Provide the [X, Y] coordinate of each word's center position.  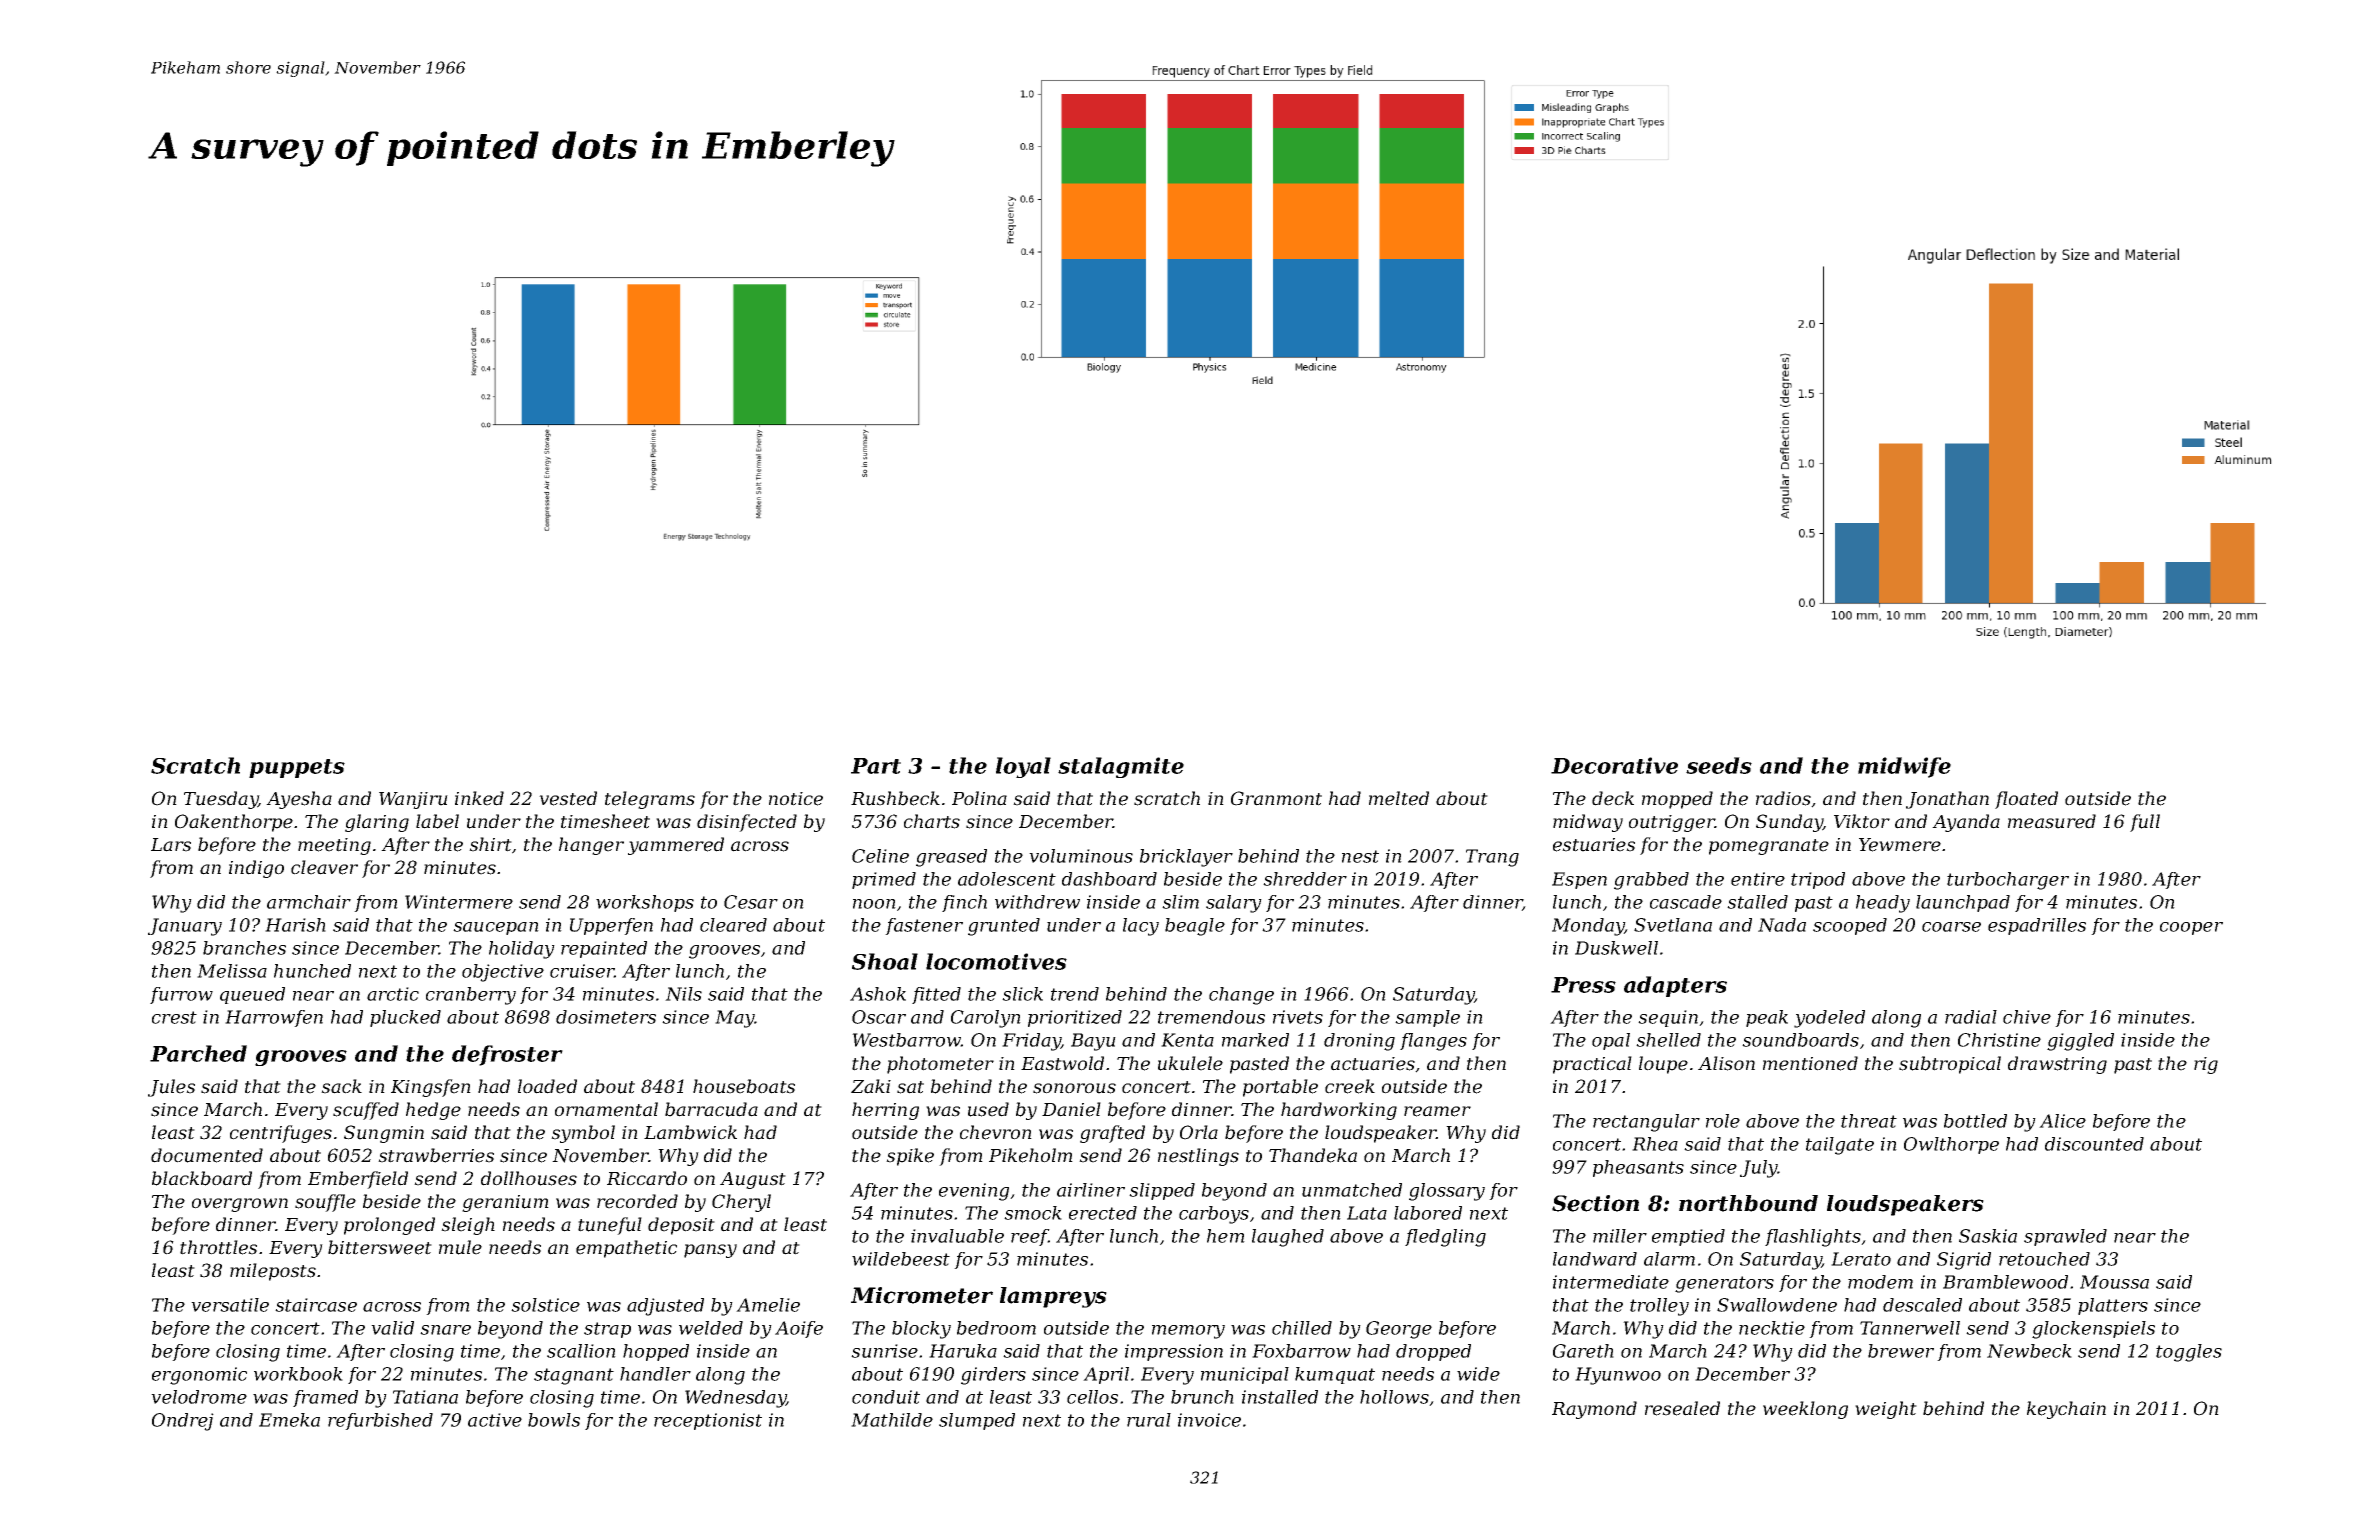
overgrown [240, 1205]
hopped [656, 1352]
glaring [377, 823]
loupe [1663, 1065]
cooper [2191, 928]
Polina [979, 798]
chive [2027, 1017]
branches [244, 948]
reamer [1437, 1111]
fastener [924, 926]
